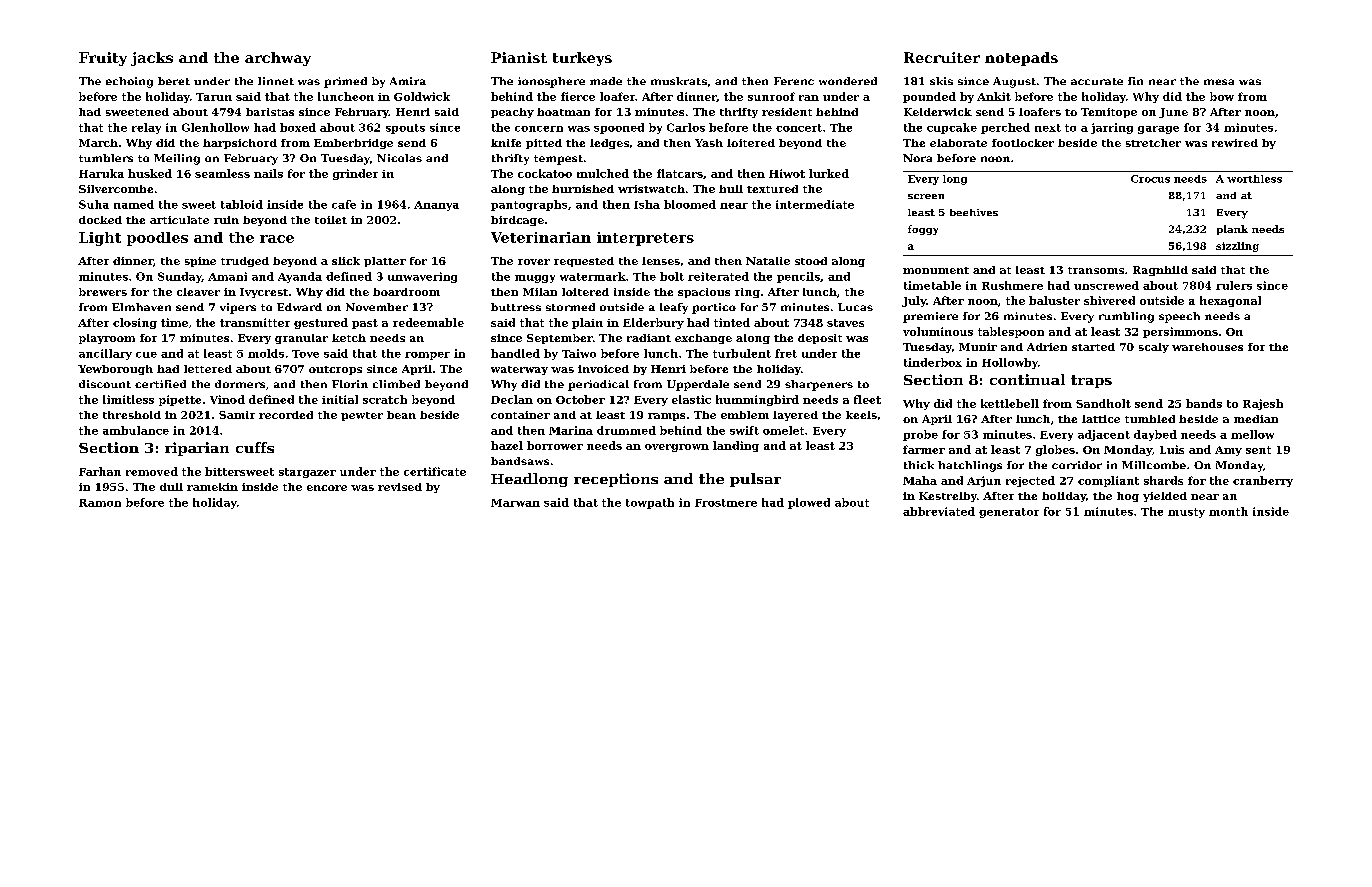 This screenshot has width=1372, height=887. I want to click on hummingbird, so click(757, 400).
